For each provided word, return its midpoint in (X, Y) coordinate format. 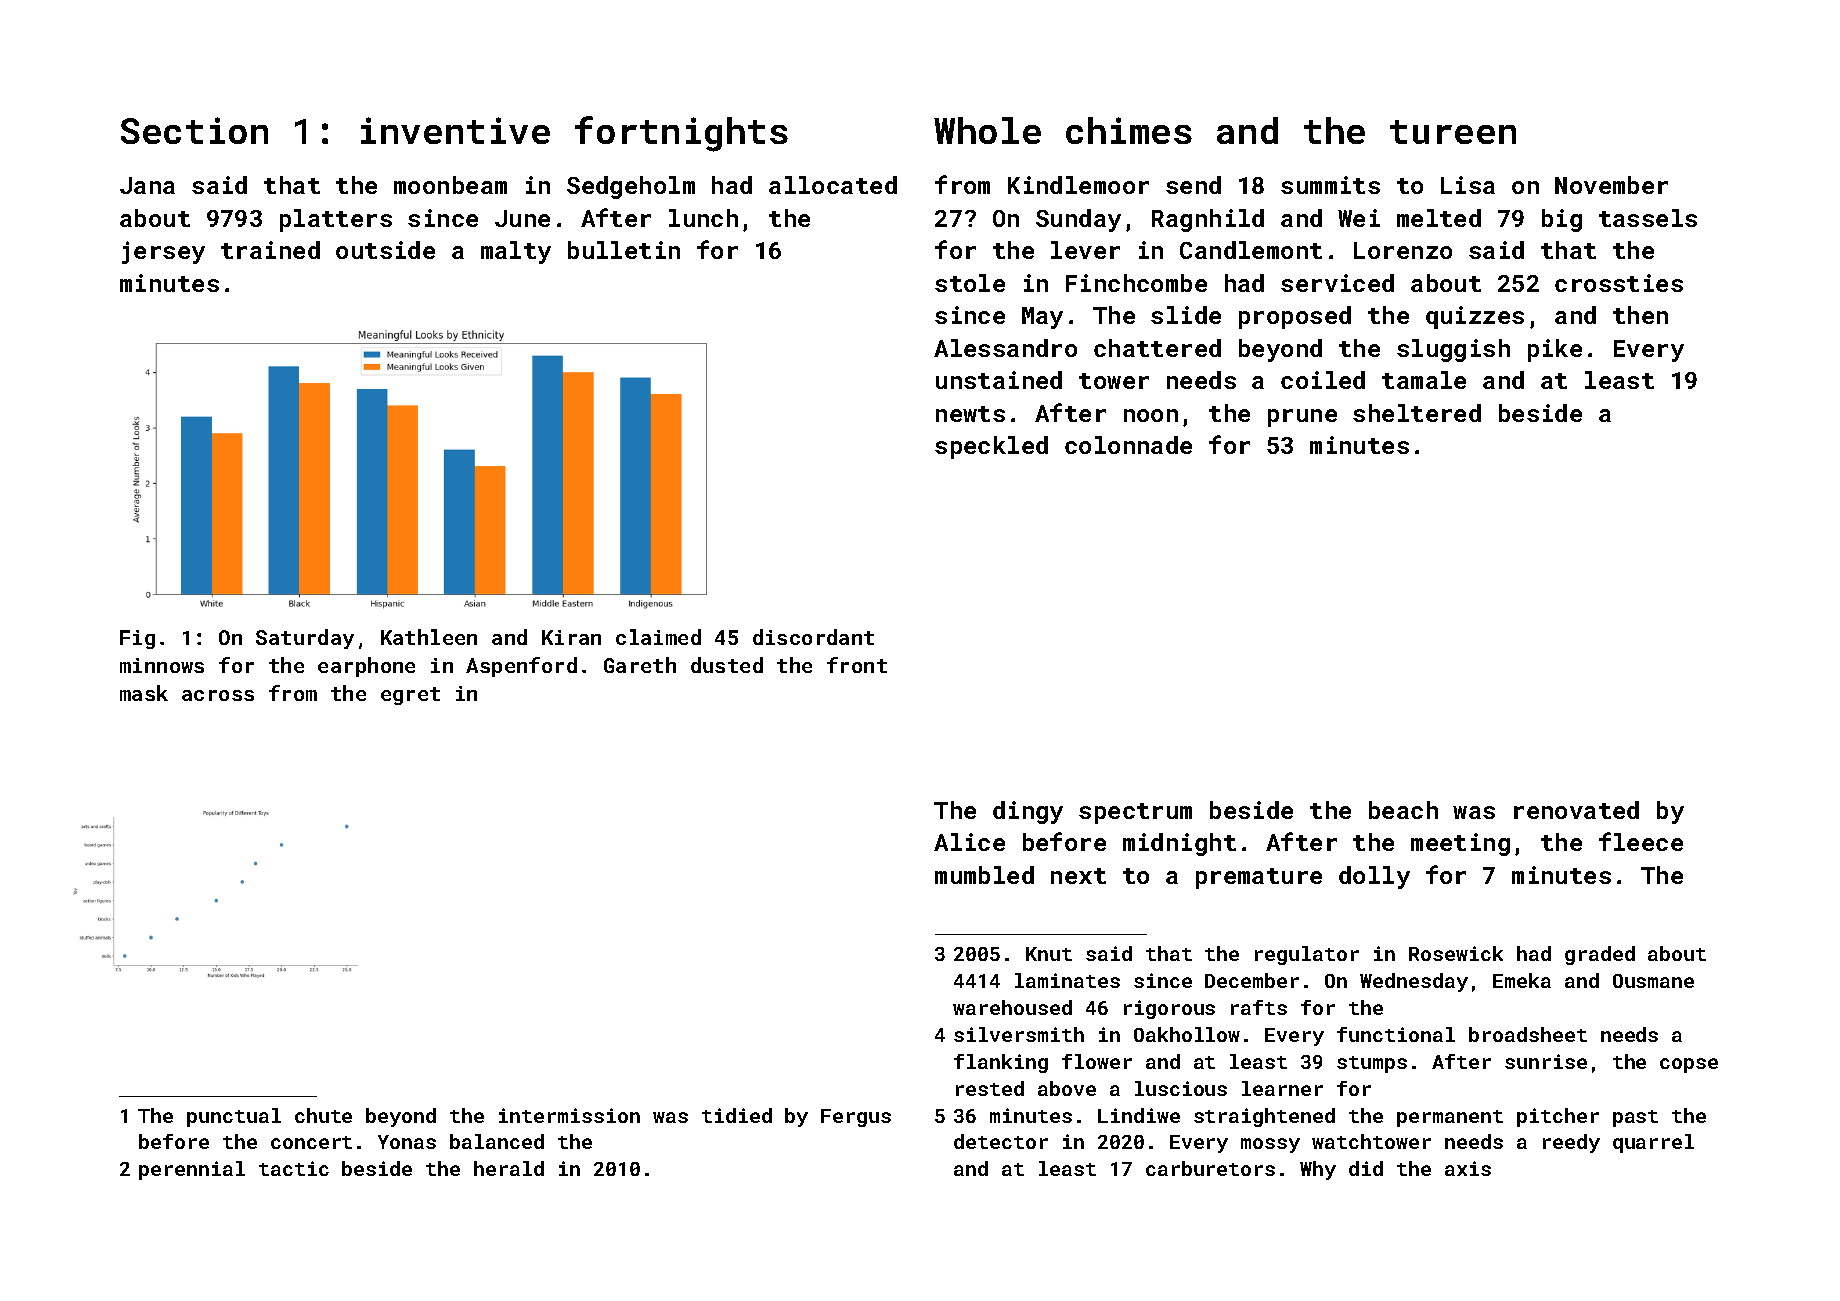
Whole (987, 130)
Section (194, 130)
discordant (813, 637)
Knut (1049, 954)
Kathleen (429, 637)
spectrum (1135, 813)
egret (410, 696)
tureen (1453, 132)
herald (509, 1168)
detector (1001, 1141)
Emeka (1522, 980)
